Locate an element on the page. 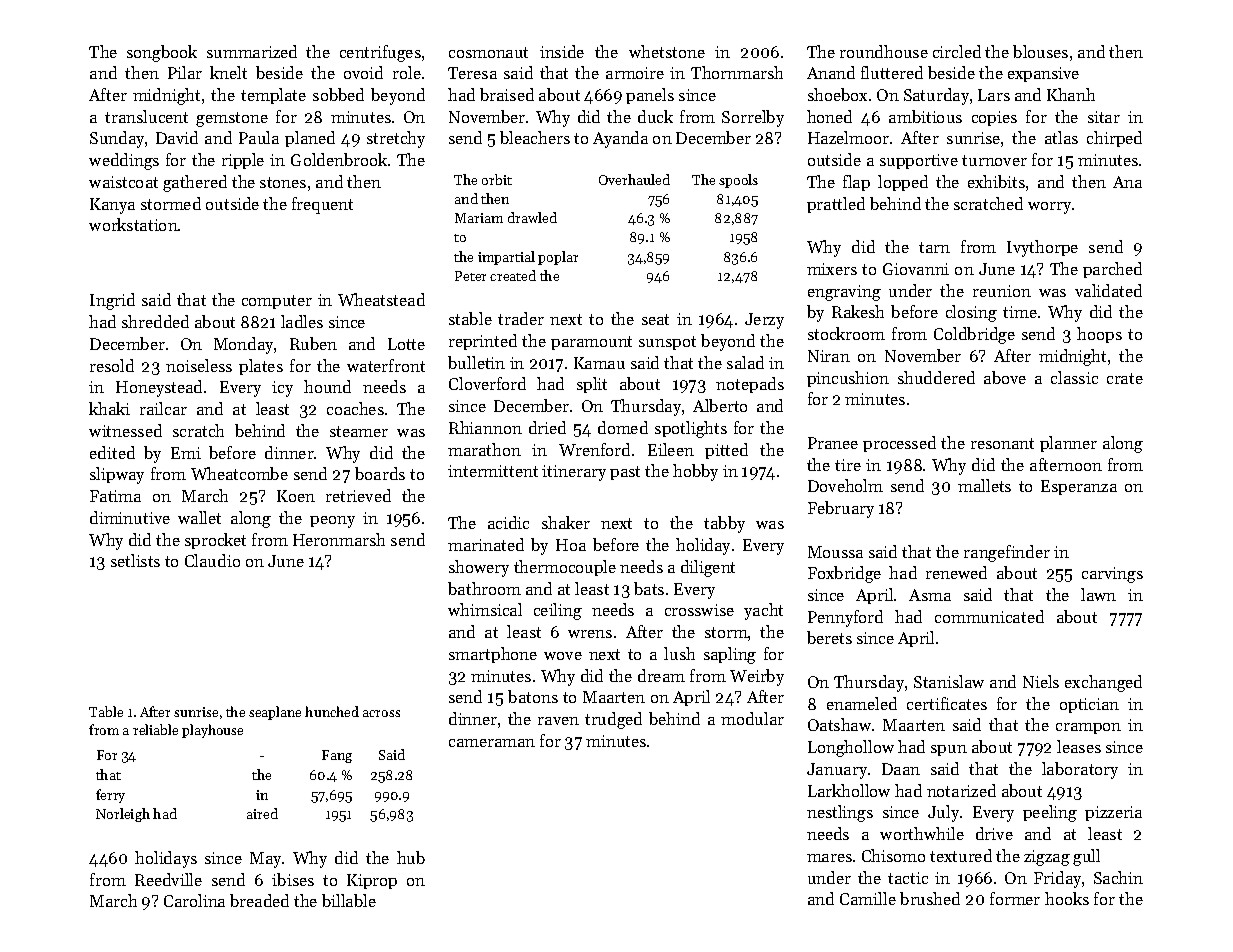 Image resolution: width=1233 pixels, height=952 pixels. processed is located at coordinates (899, 444).
